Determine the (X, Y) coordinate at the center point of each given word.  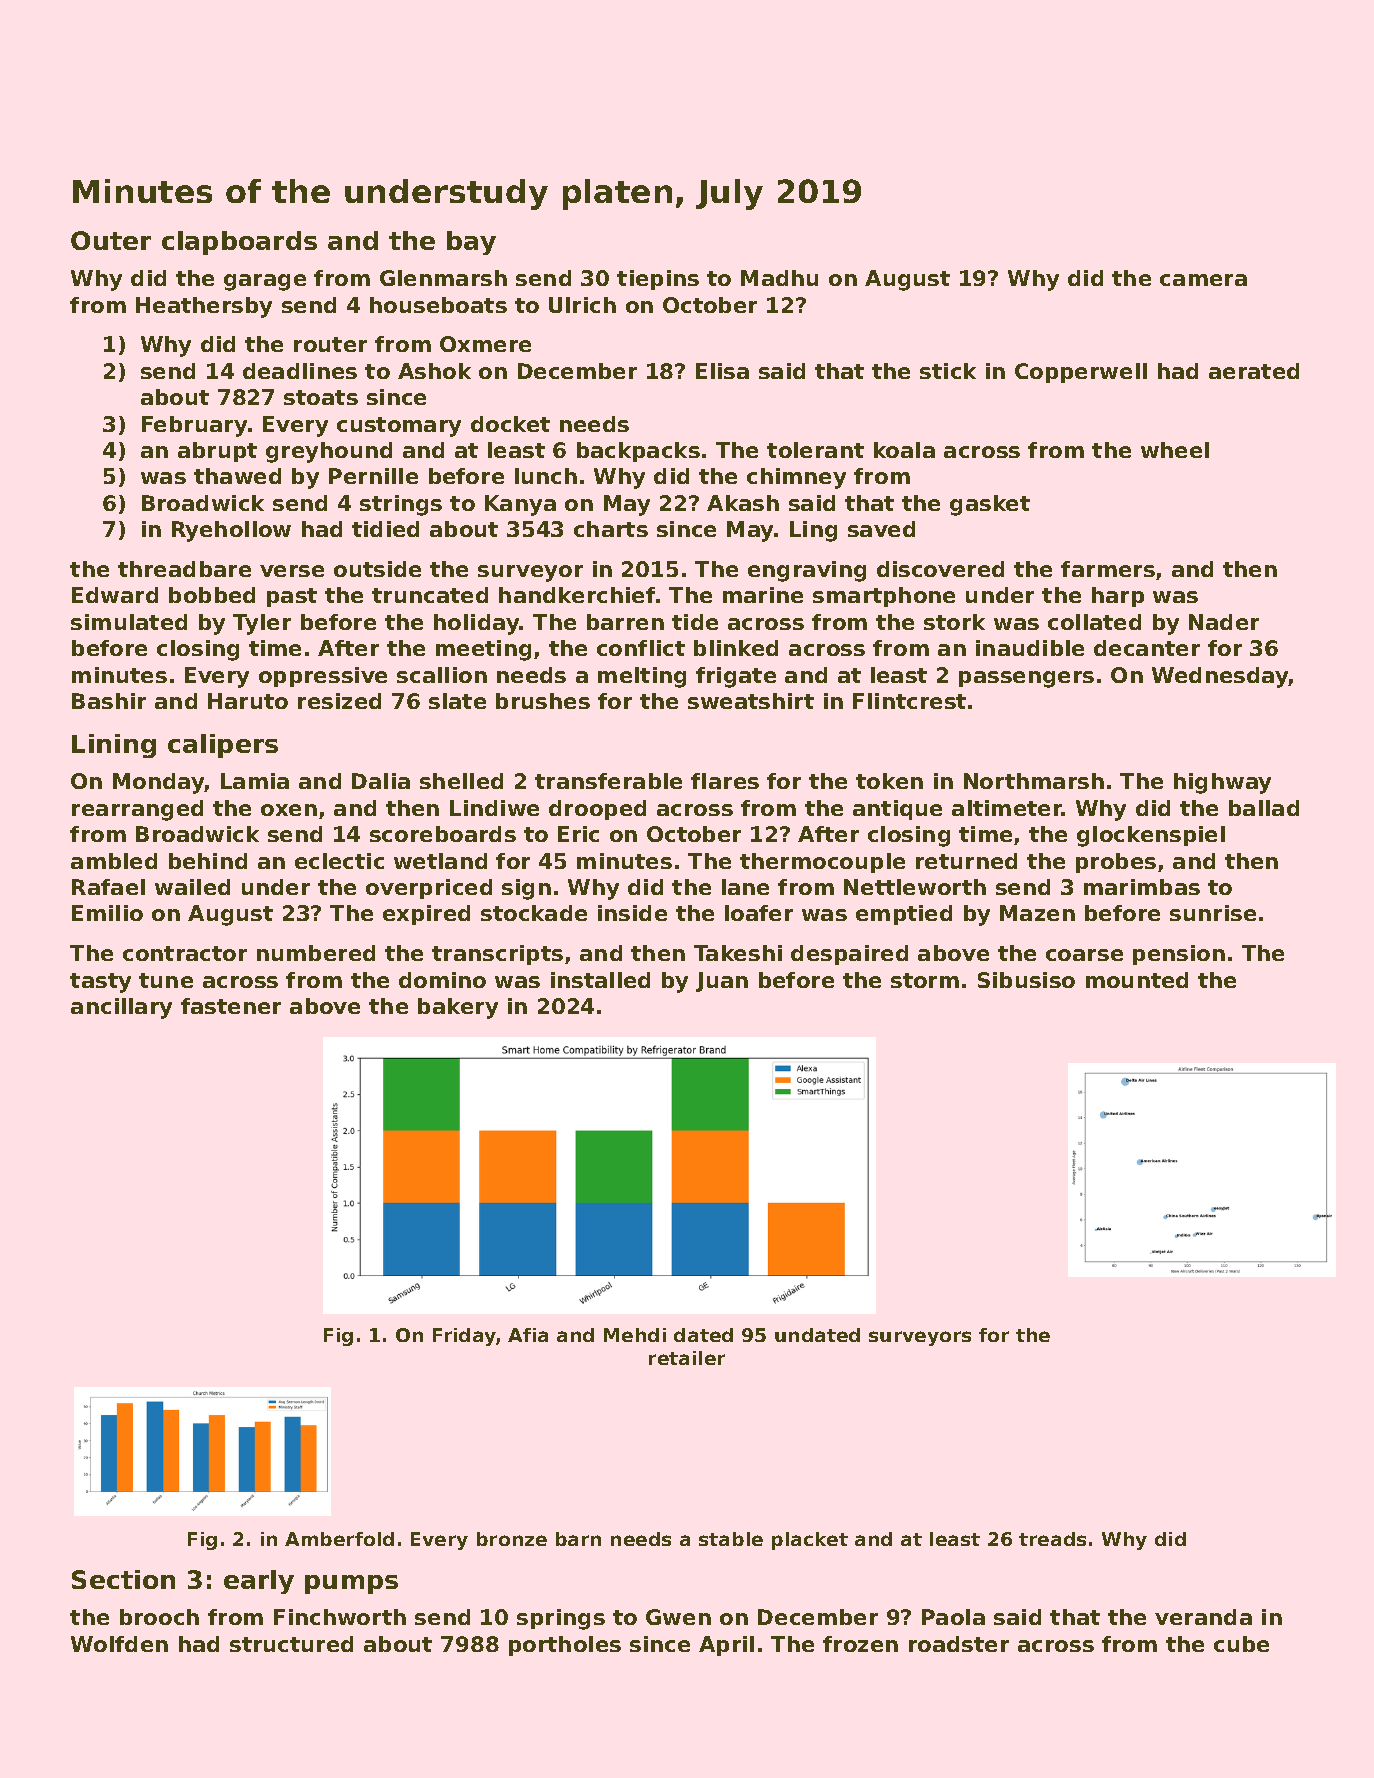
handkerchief (577, 595)
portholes (565, 1646)
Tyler (262, 624)
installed (600, 980)
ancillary (121, 1008)
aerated (1254, 371)
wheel (1175, 450)
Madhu (779, 278)
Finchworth (340, 1617)
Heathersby (204, 307)
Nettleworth (915, 887)
